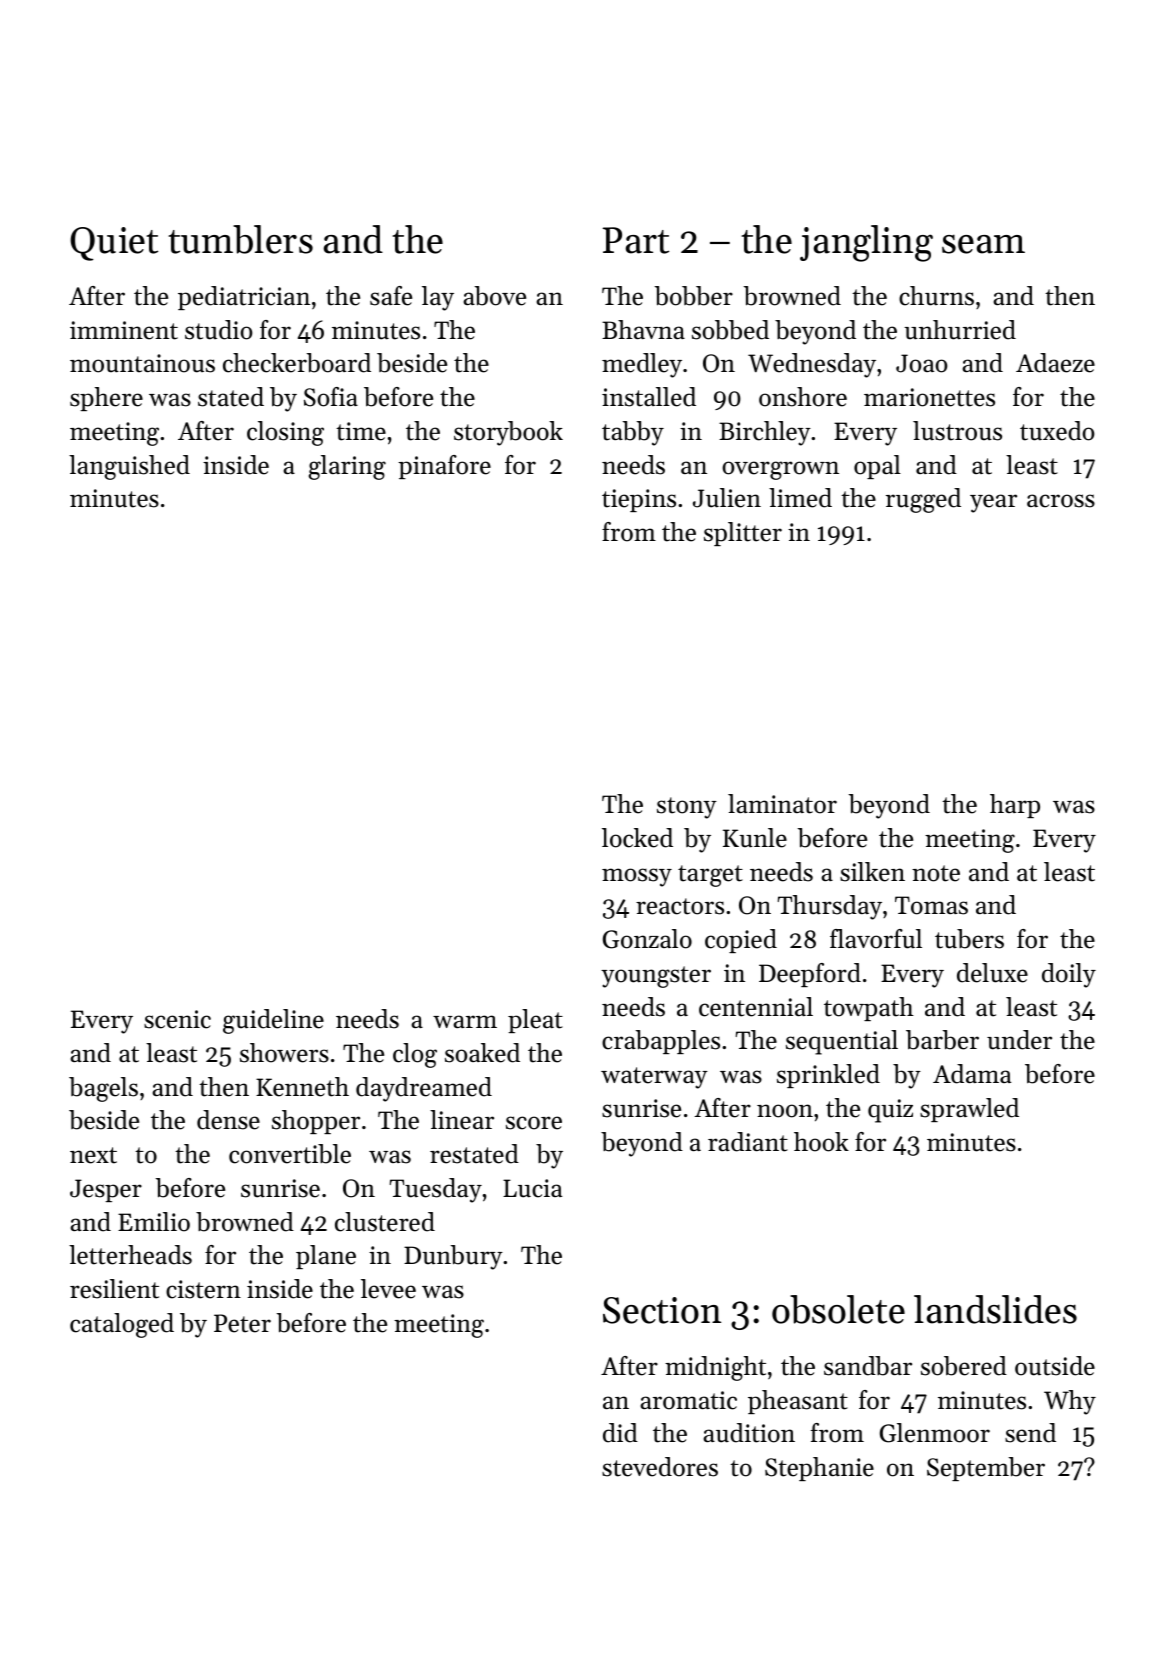 Image resolution: width=1165 pixels, height=1654 pixels. I want to click on languished, so click(129, 467).
